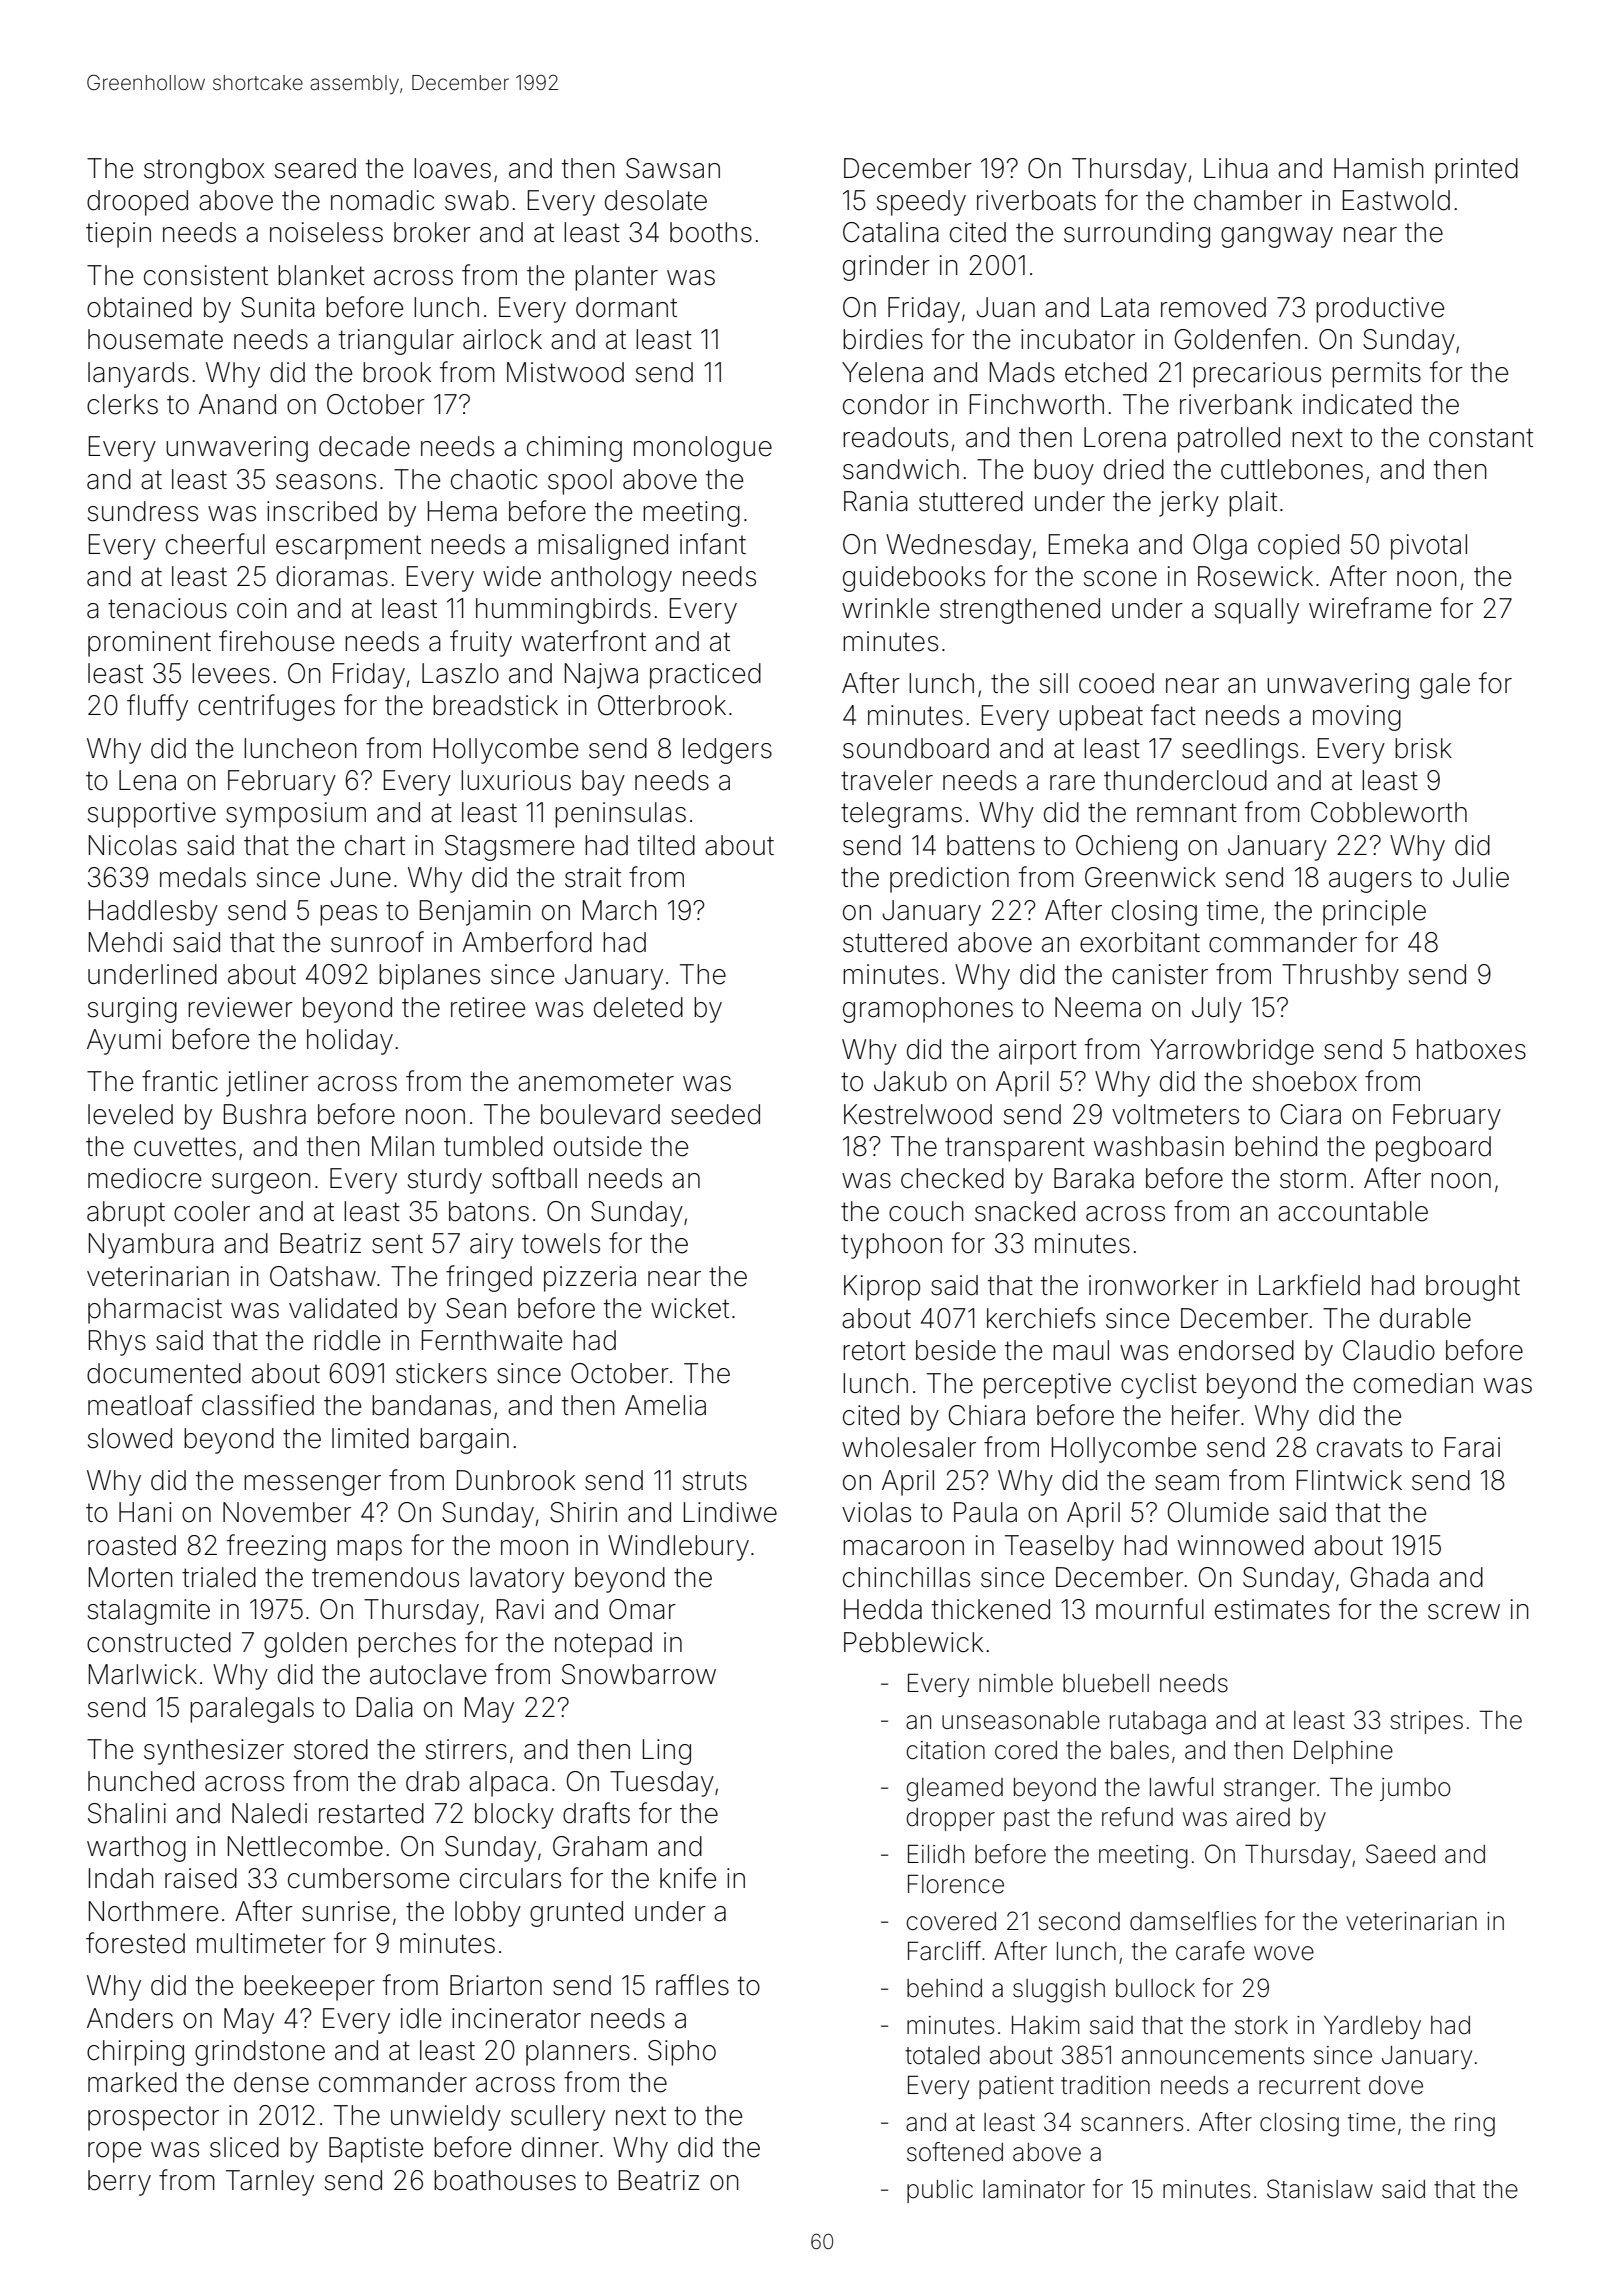 This document has height=2292, width=1620. What do you see at coordinates (1476, 171) in the document?
I see `printed` at bounding box center [1476, 171].
